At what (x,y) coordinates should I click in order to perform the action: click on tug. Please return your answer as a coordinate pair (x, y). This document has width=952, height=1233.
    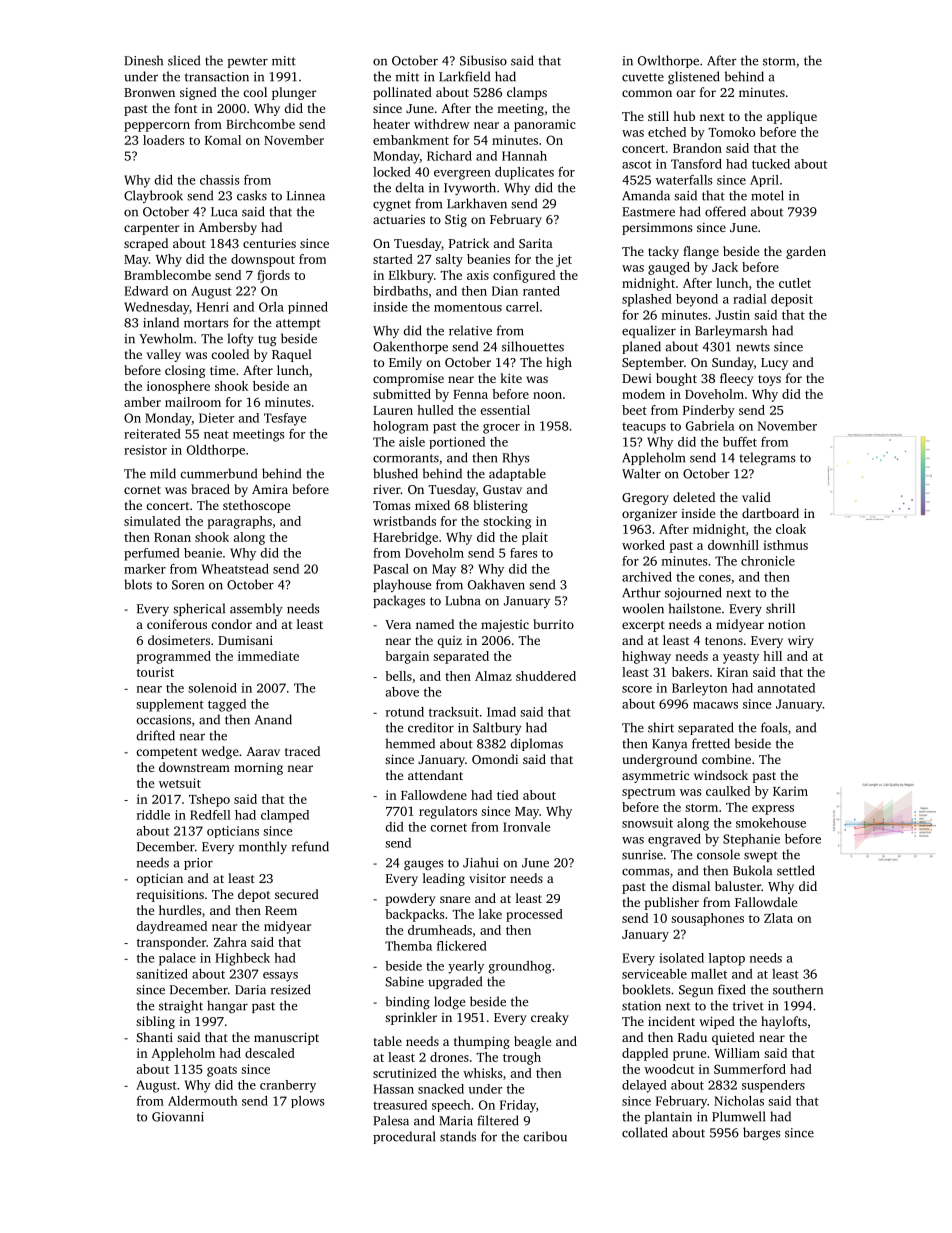
    Looking at the image, I should click on (267, 340).
